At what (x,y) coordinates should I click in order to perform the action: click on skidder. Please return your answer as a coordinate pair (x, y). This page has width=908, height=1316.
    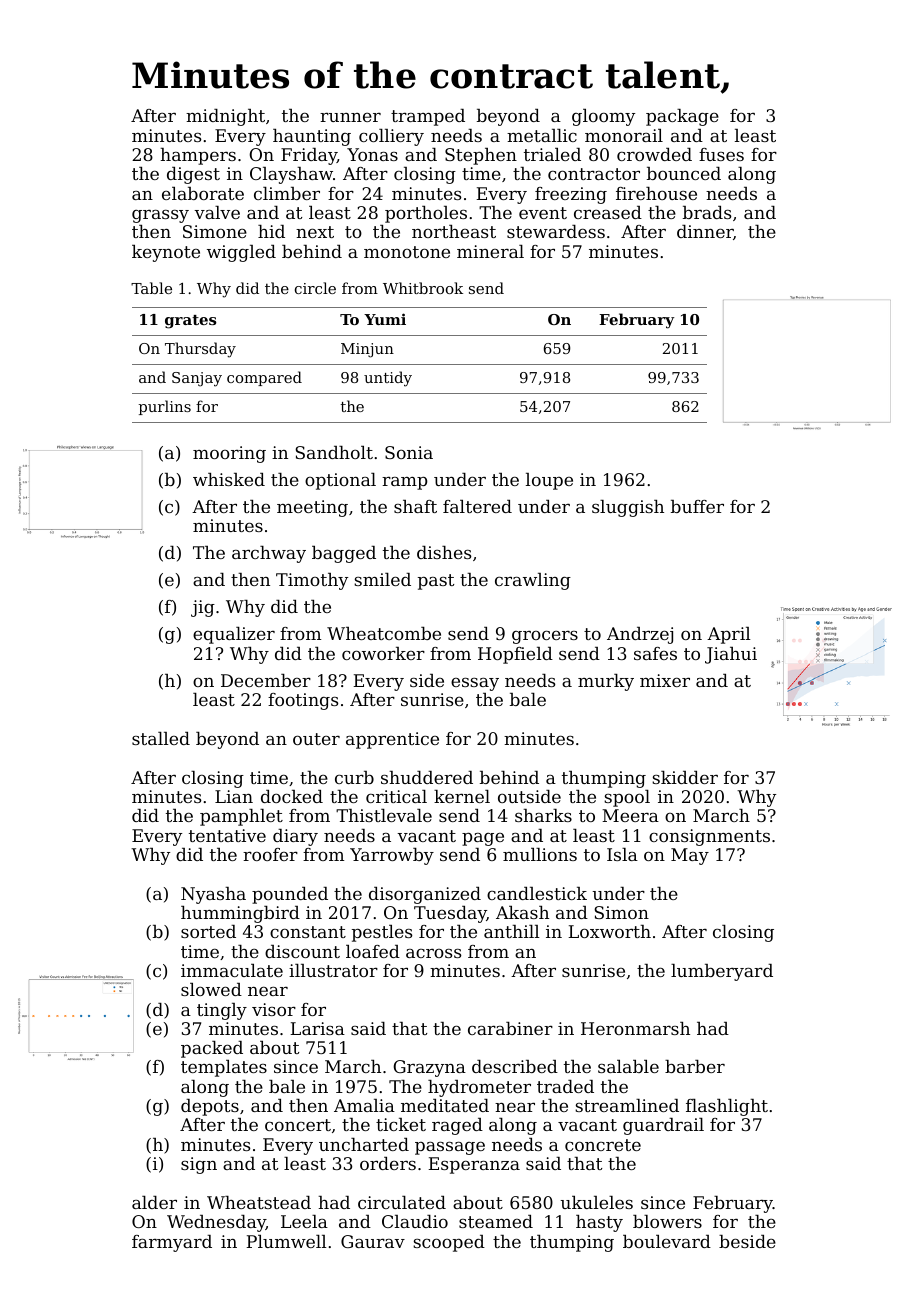
    Looking at the image, I should click on (685, 777).
